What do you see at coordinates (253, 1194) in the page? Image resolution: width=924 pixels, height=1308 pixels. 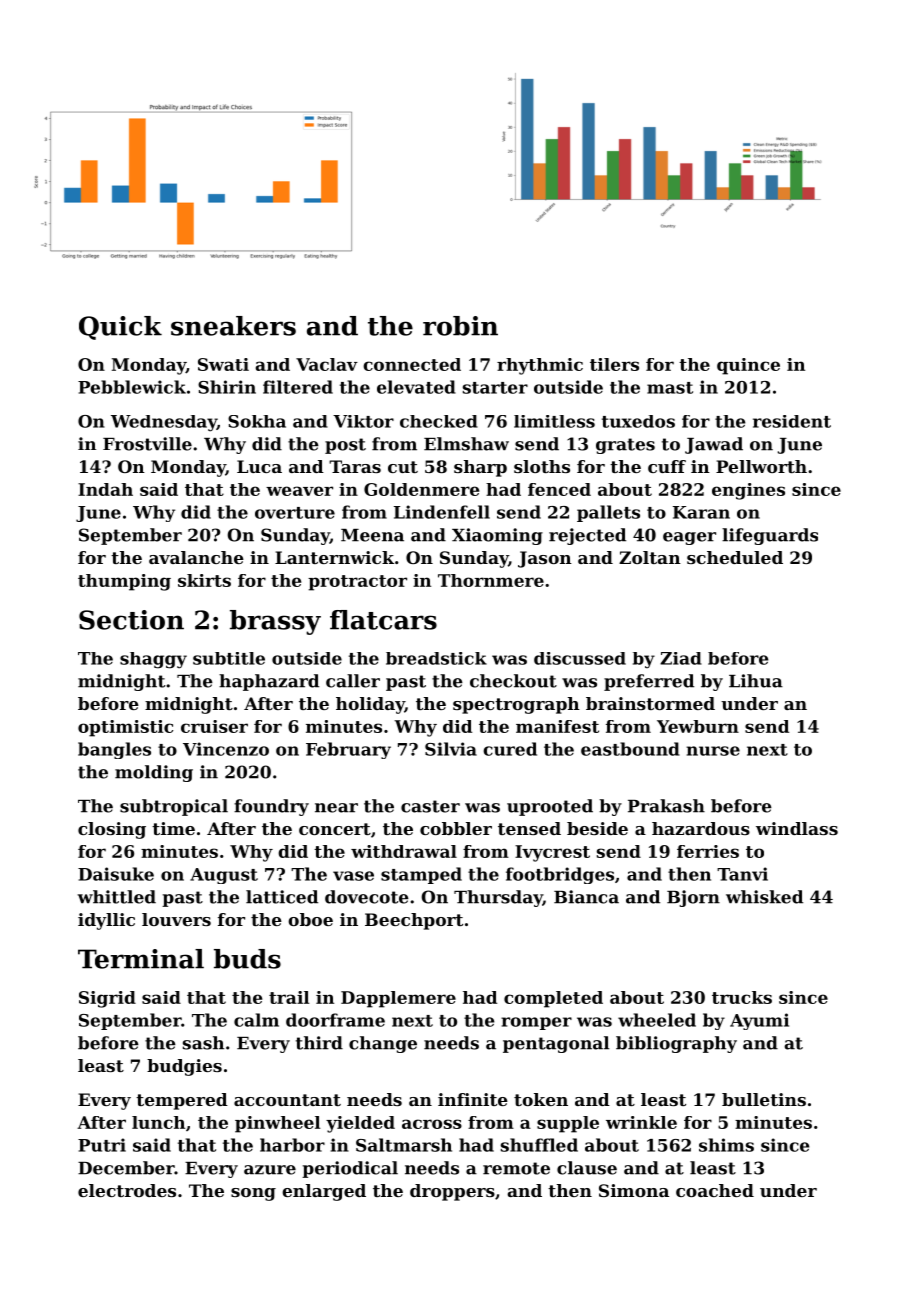 I see `song` at bounding box center [253, 1194].
